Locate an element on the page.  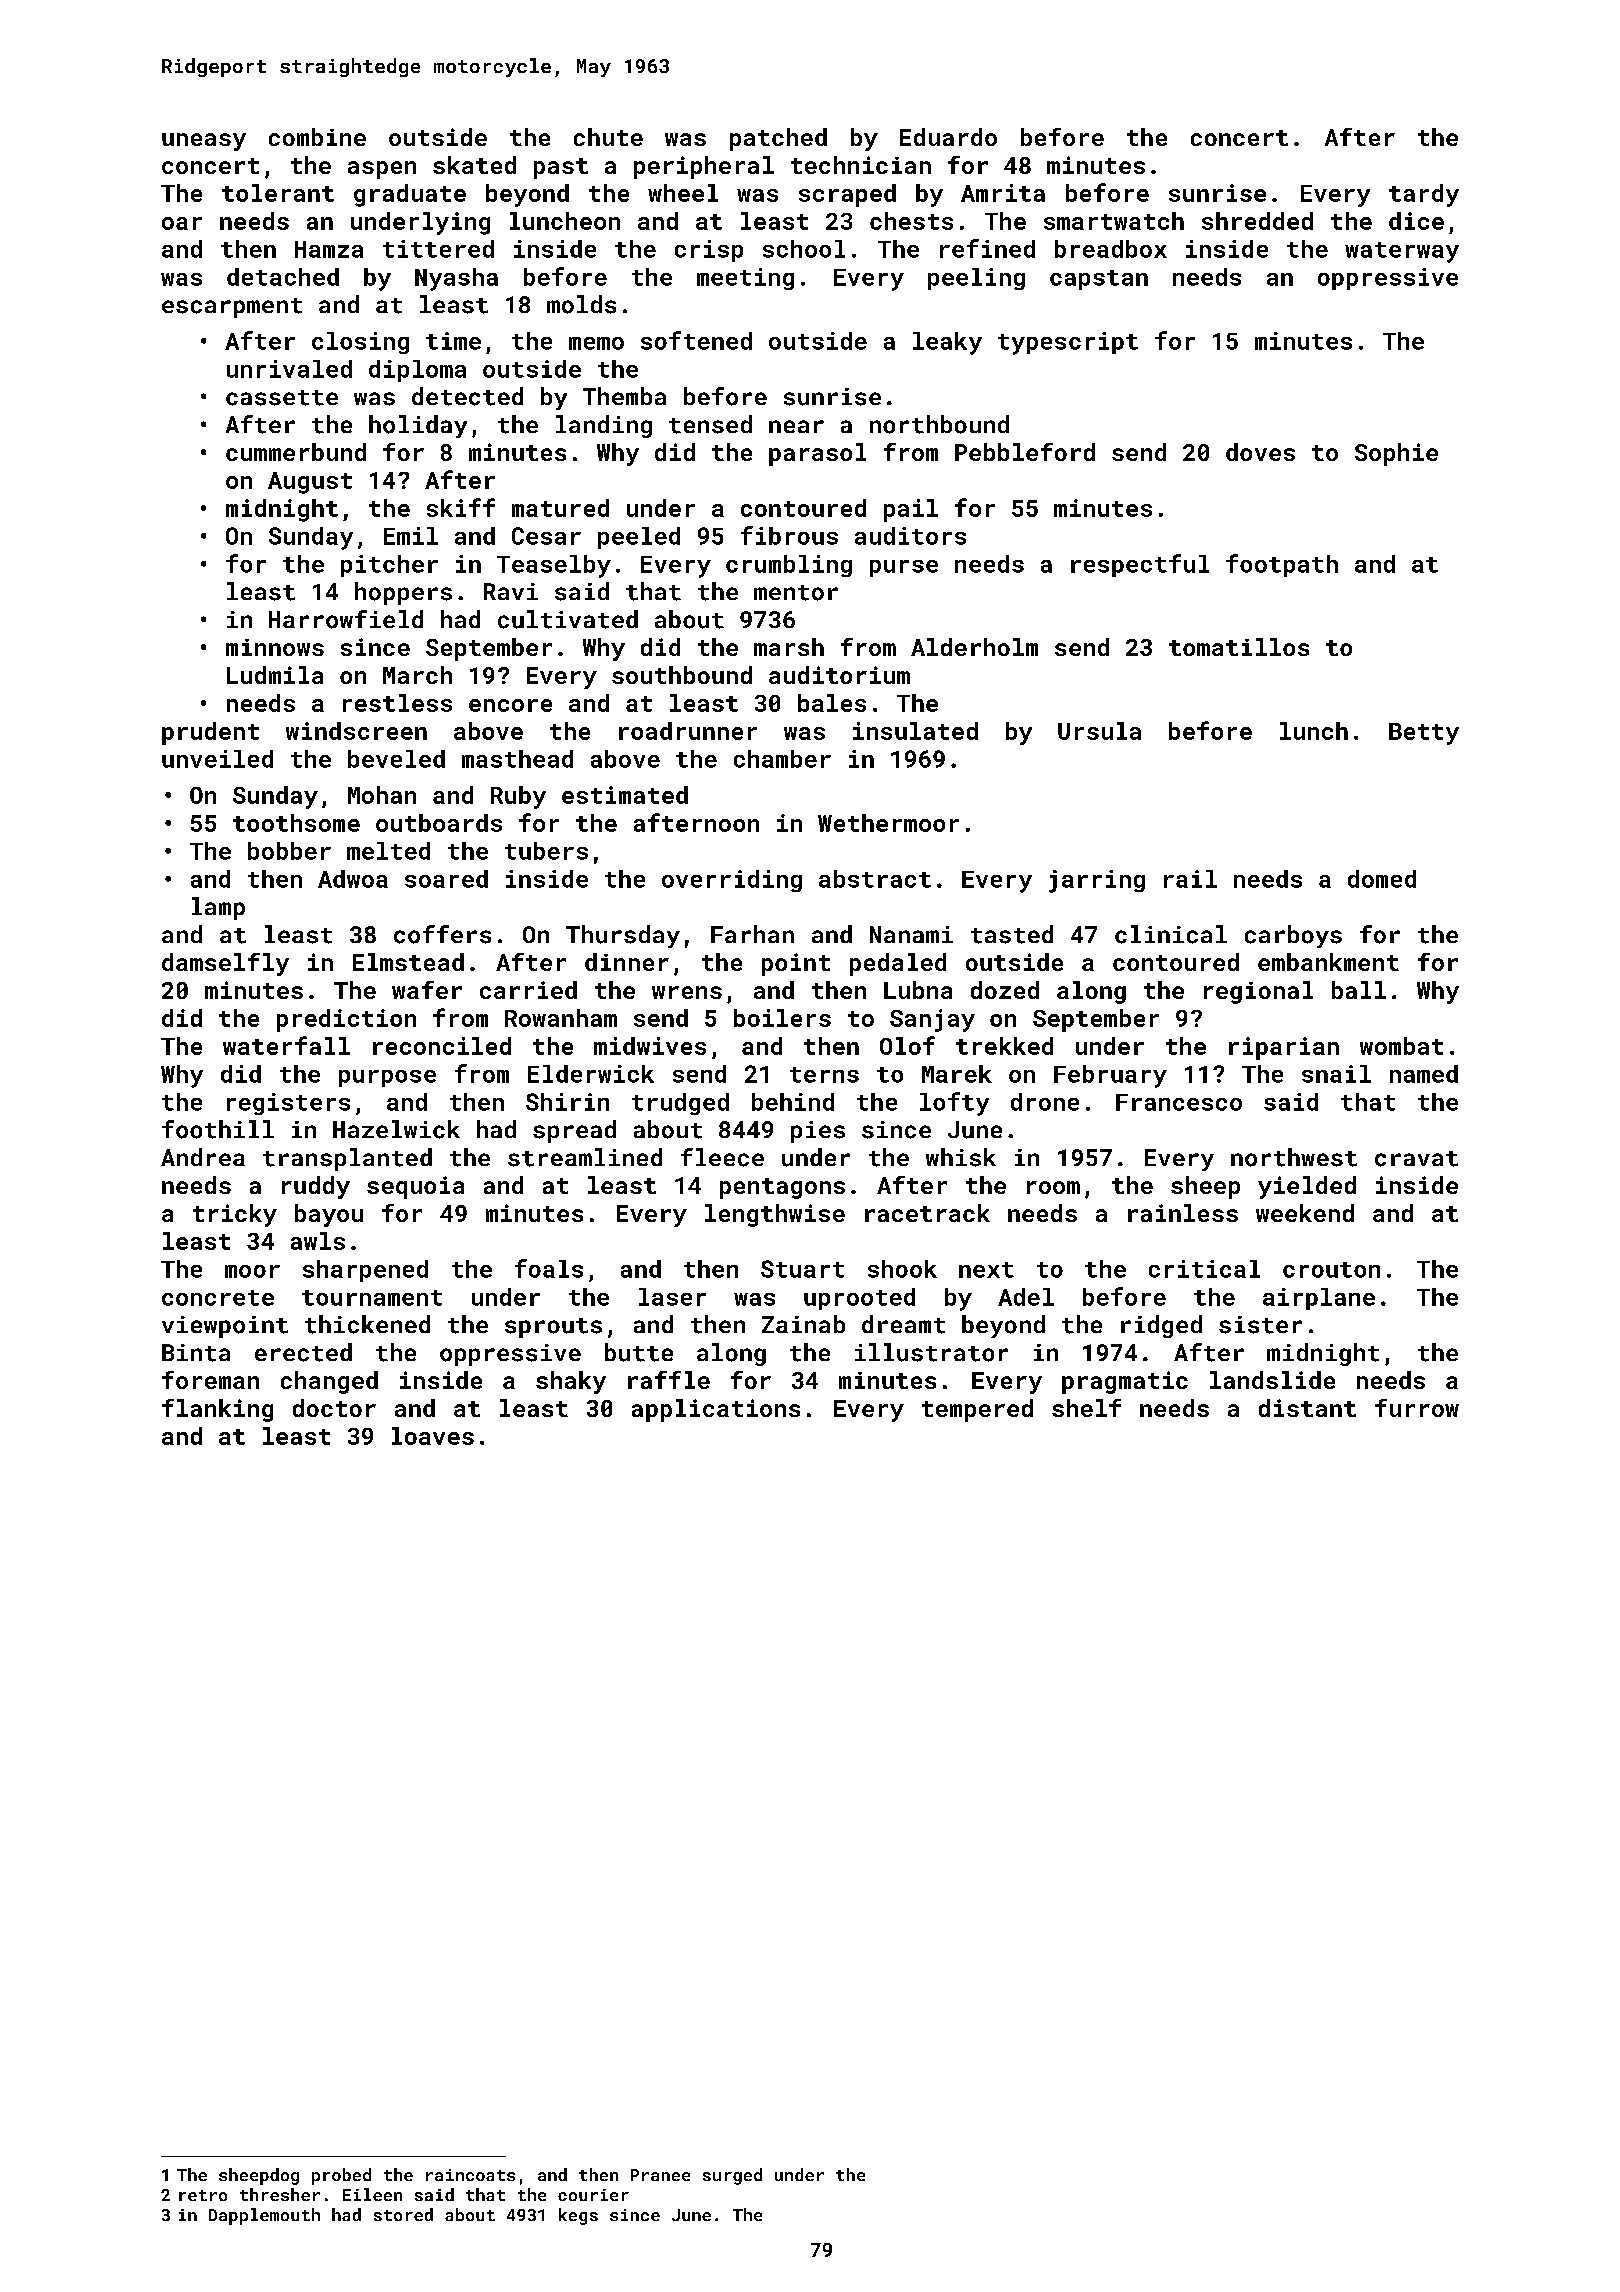
escarpment is located at coordinates (232, 308).
